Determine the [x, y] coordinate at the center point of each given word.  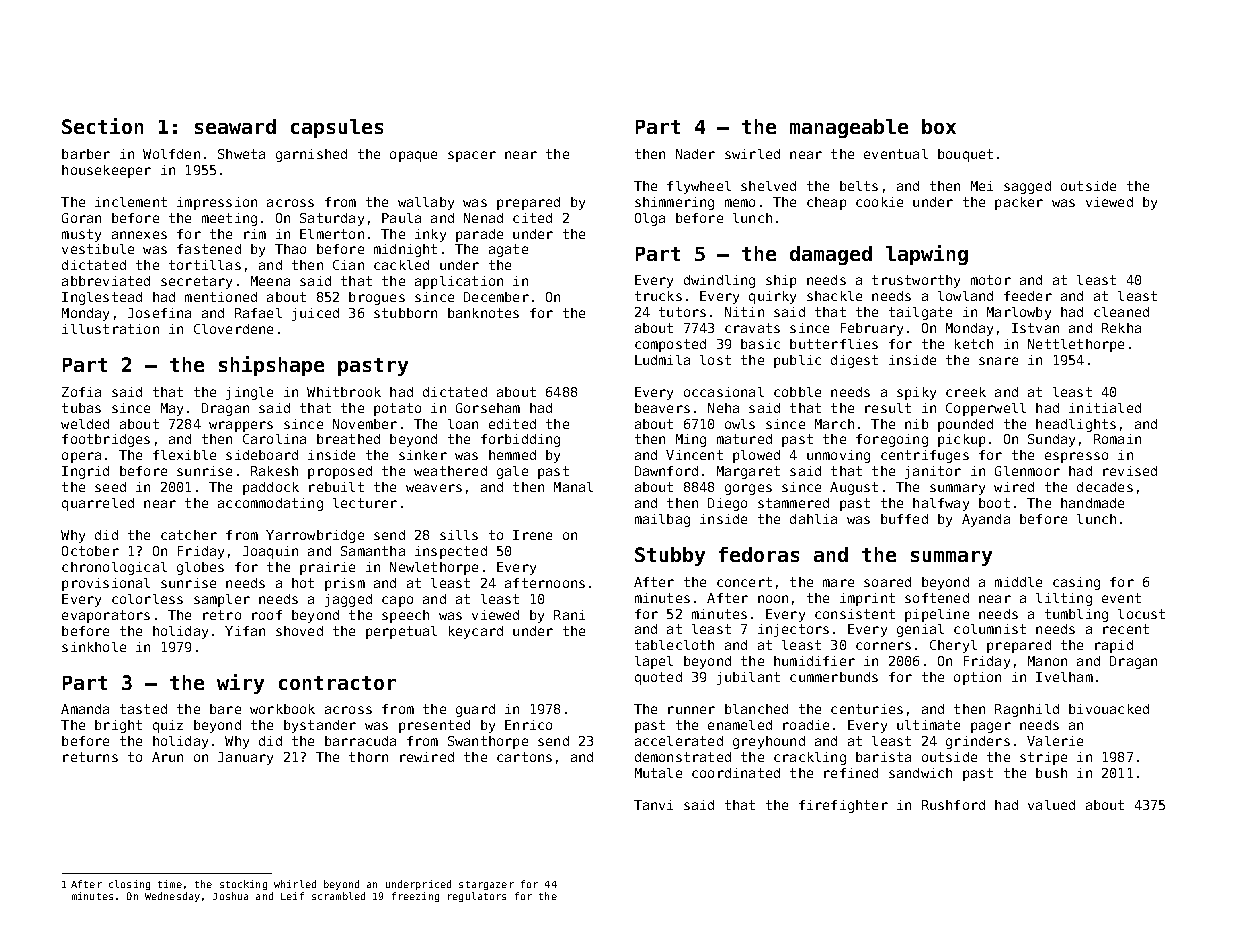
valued [1051, 805]
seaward [235, 126]
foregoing [892, 440]
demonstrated [683, 757]
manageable [849, 128]
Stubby [670, 556]
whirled [295, 884]
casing [1076, 583]
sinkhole [94, 647]
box [939, 126]
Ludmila [662, 360]
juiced [315, 314]
